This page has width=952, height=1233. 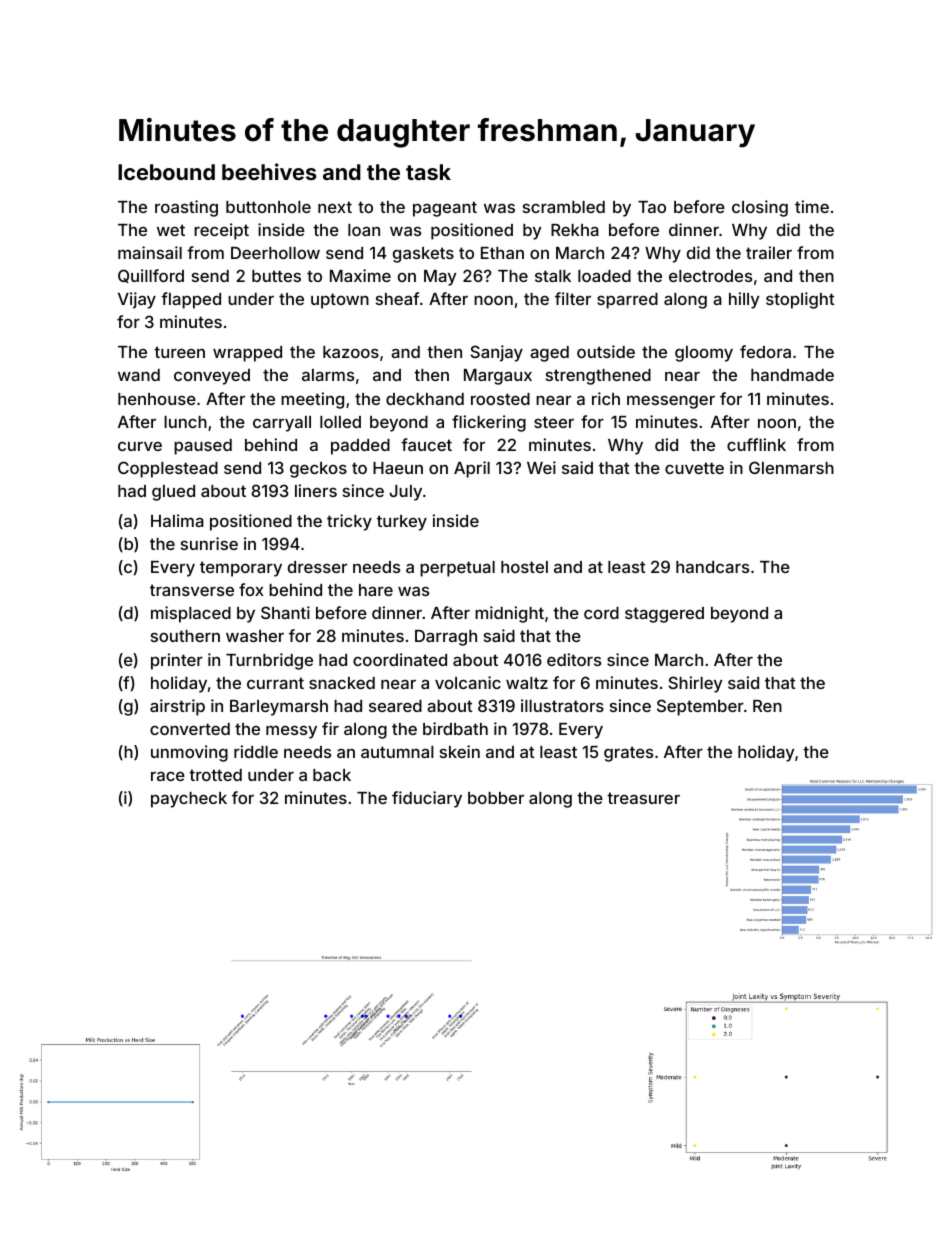 I want to click on steer, so click(x=554, y=422).
